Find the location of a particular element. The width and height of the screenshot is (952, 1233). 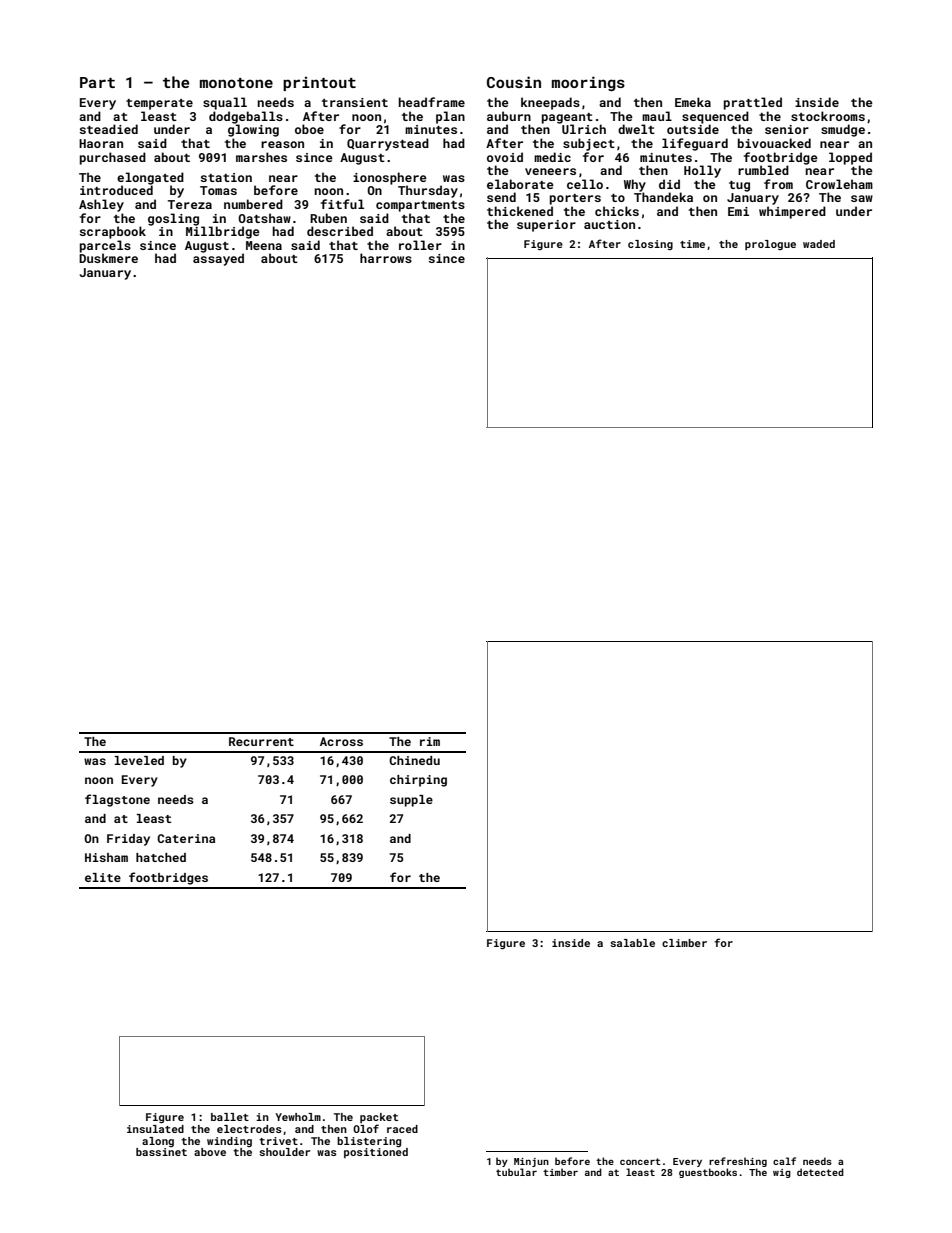

insulated is located at coordinates (155, 1129).
